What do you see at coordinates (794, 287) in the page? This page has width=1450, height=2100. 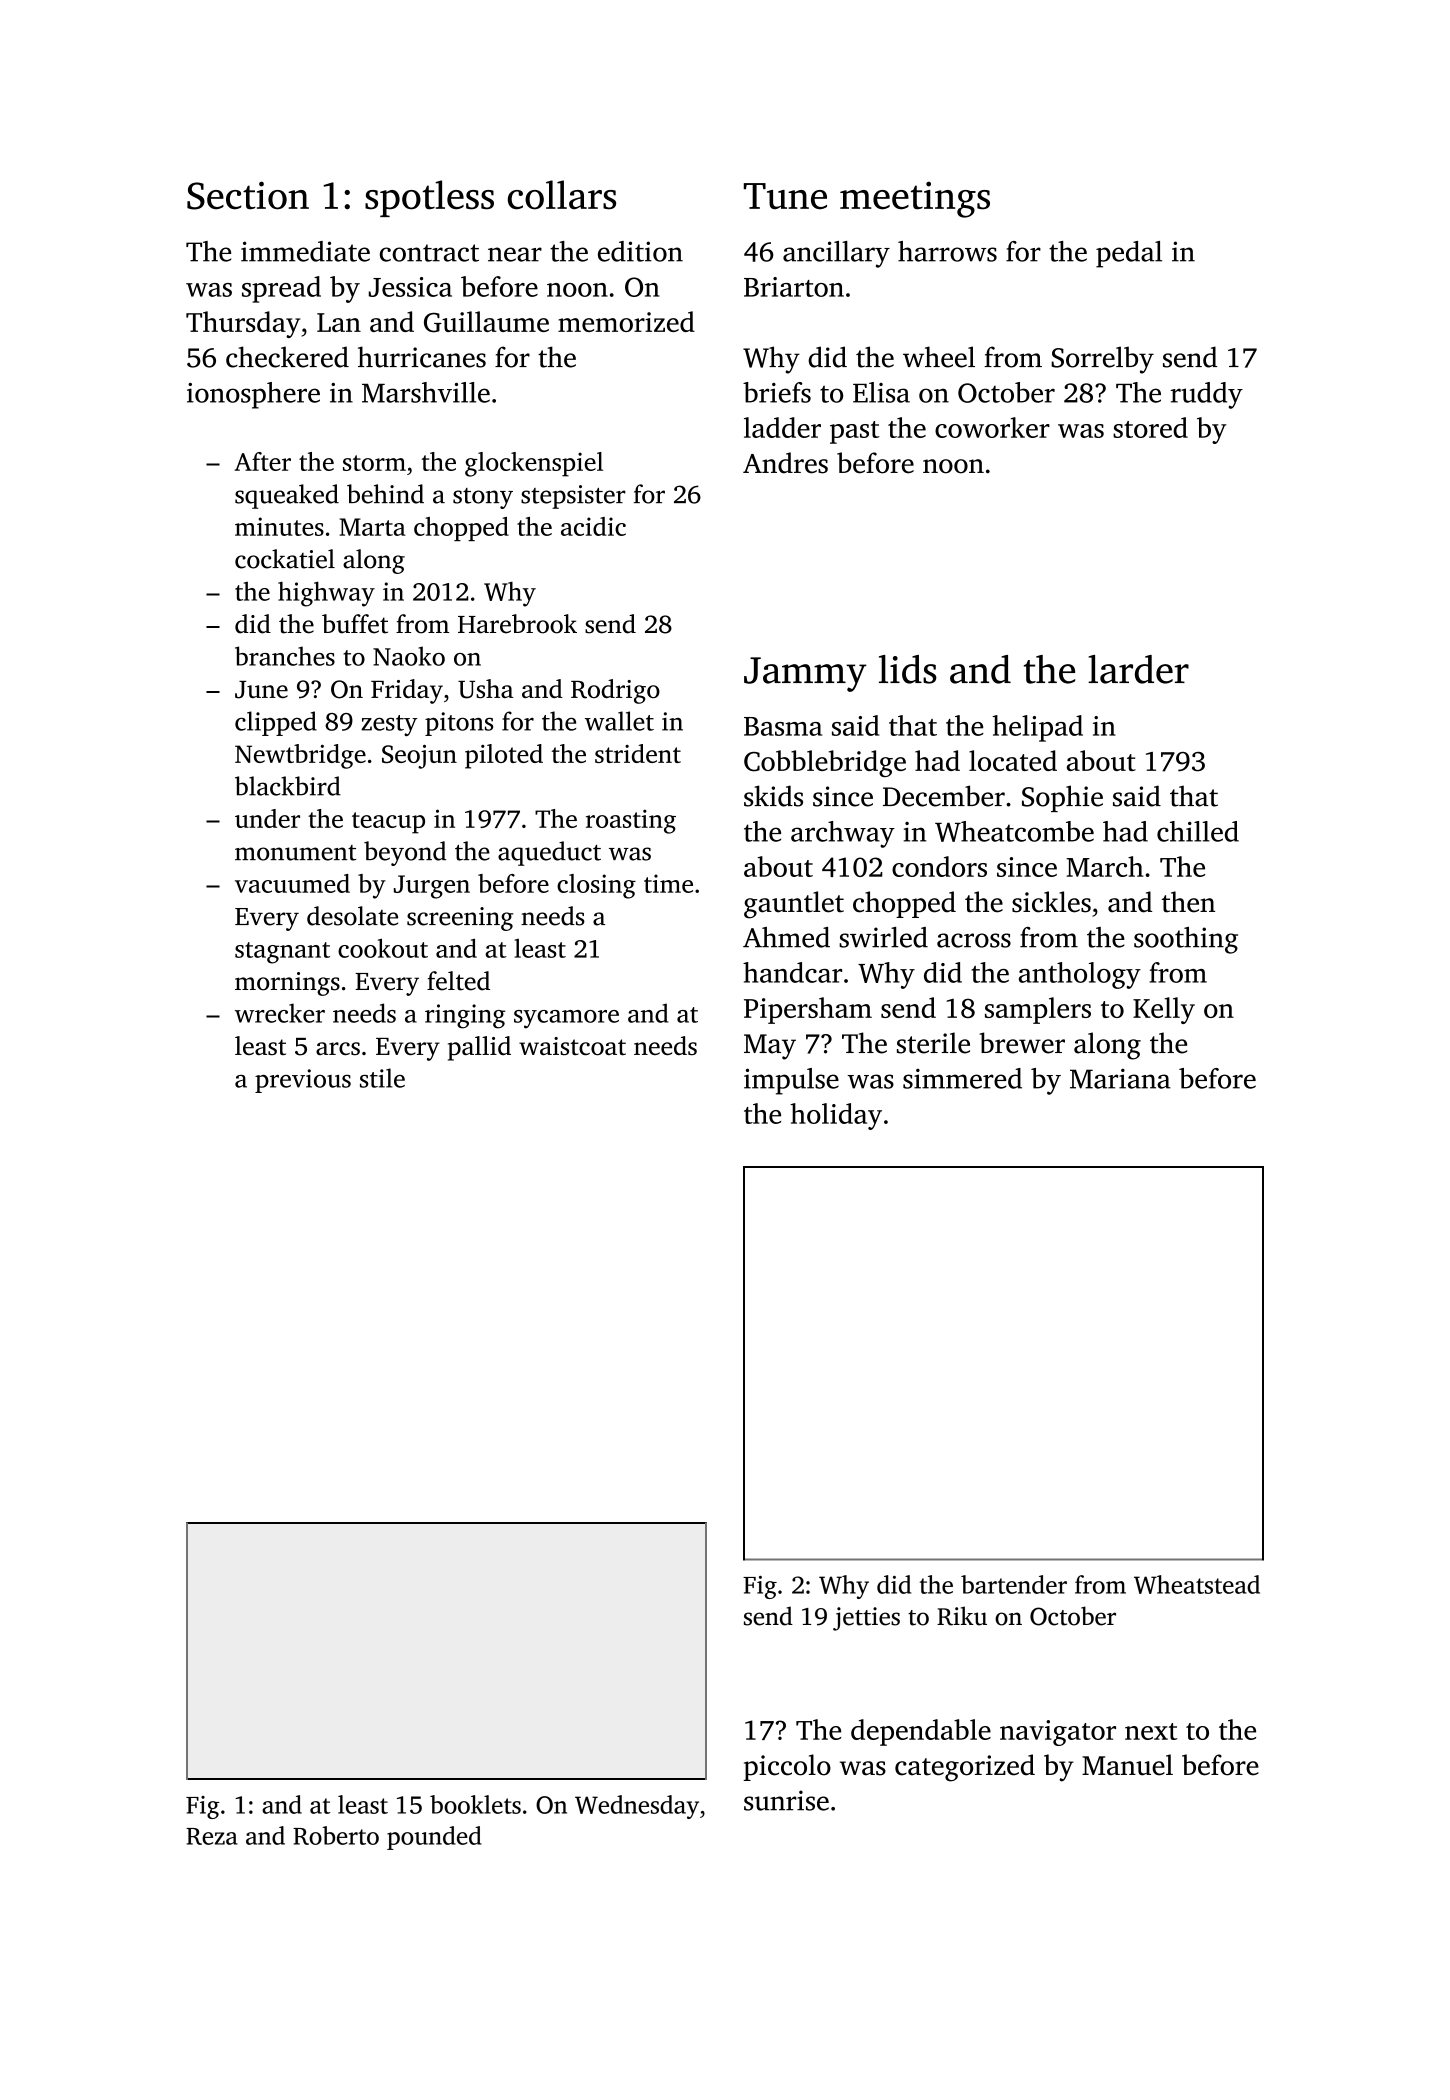 I see `Briarton` at bounding box center [794, 287].
